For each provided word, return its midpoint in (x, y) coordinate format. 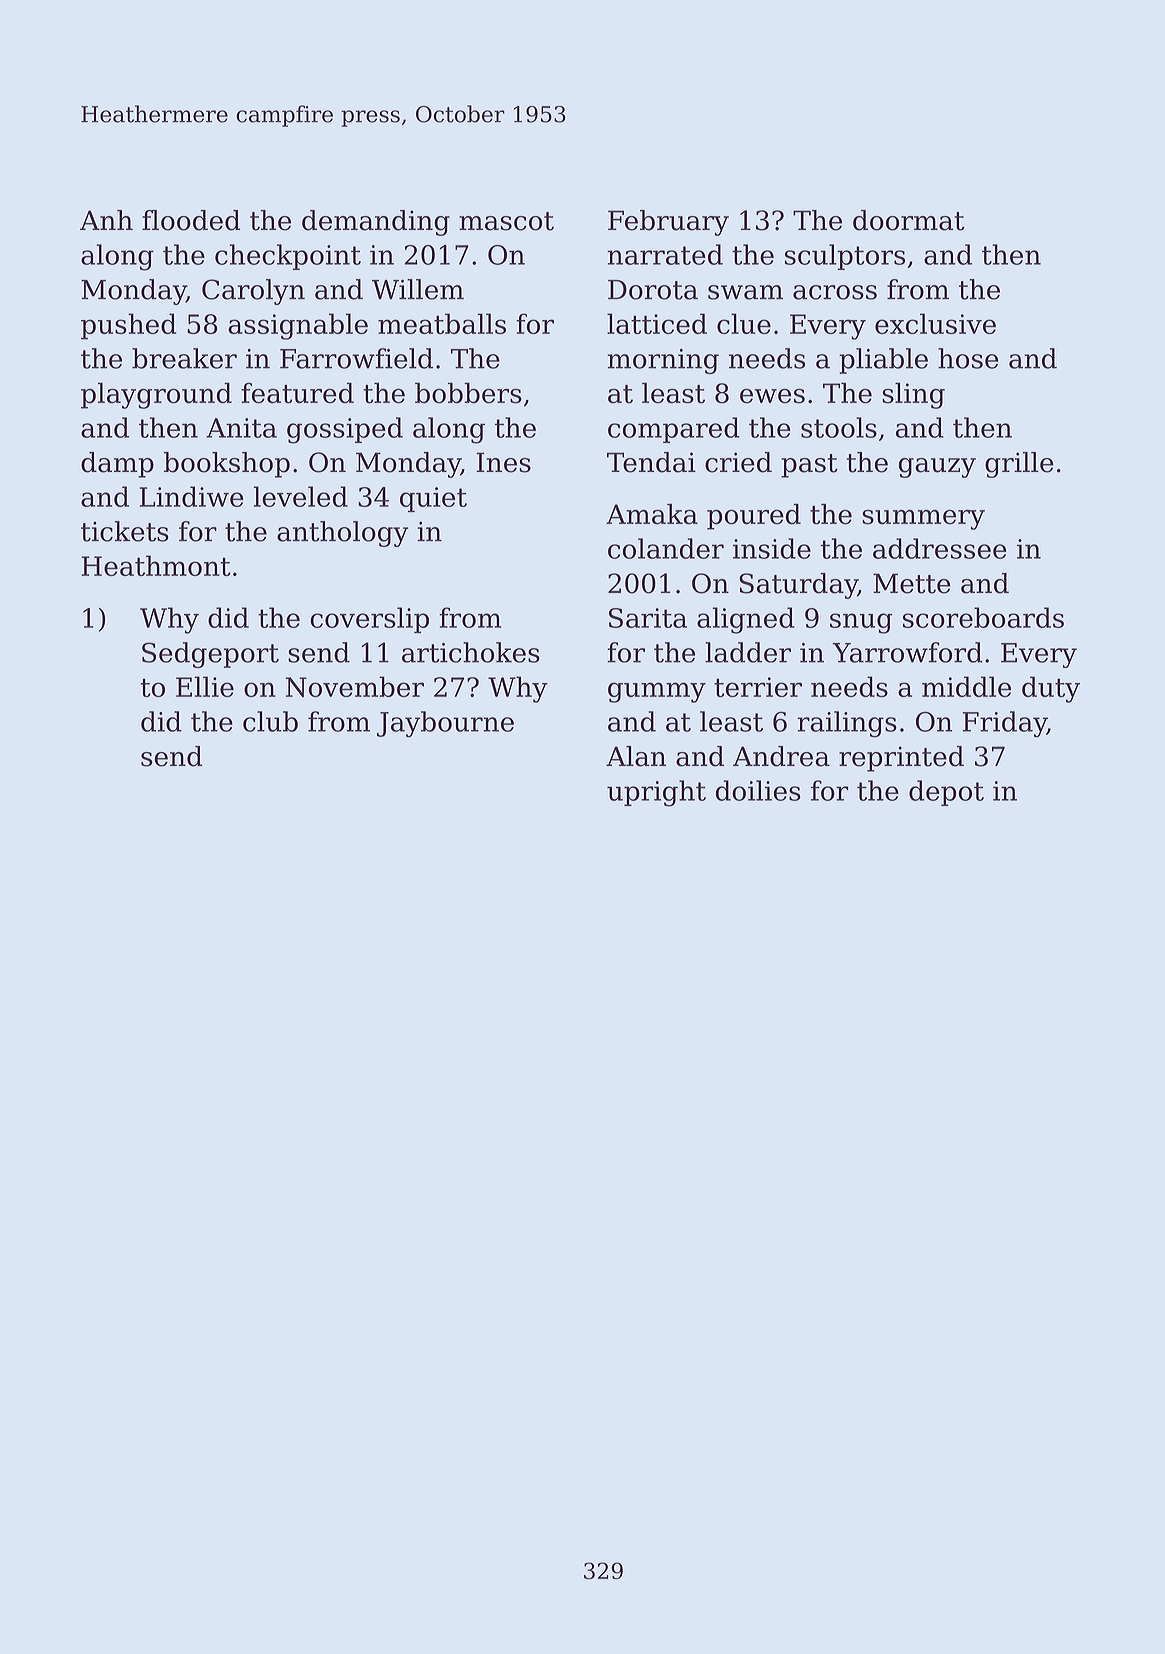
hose (968, 358)
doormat (908, 220)
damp (117, 465)
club (270, 721)
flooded (191, 220)
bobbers (468, 393)
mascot (506, 221)
